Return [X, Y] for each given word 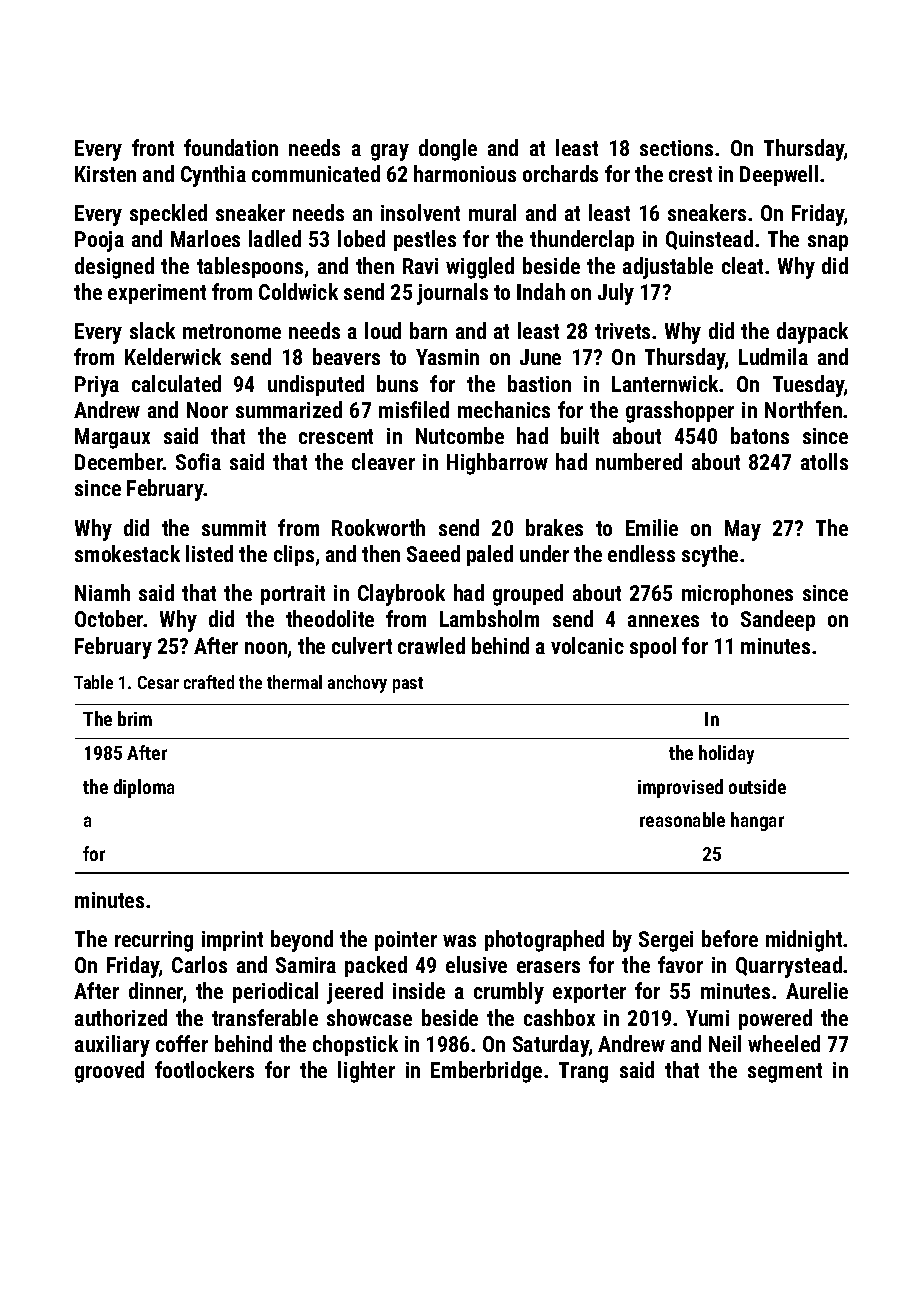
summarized [289, 409]
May [743, 530]
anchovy [357, 684]
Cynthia [213, 176]
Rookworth [378, 527]
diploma [144, 788]
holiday [726, 754]
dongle [448, 150]
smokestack [127, 553]
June [540, 357]
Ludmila [773, 356]
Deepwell [779, 175]
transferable [265, 1017]
